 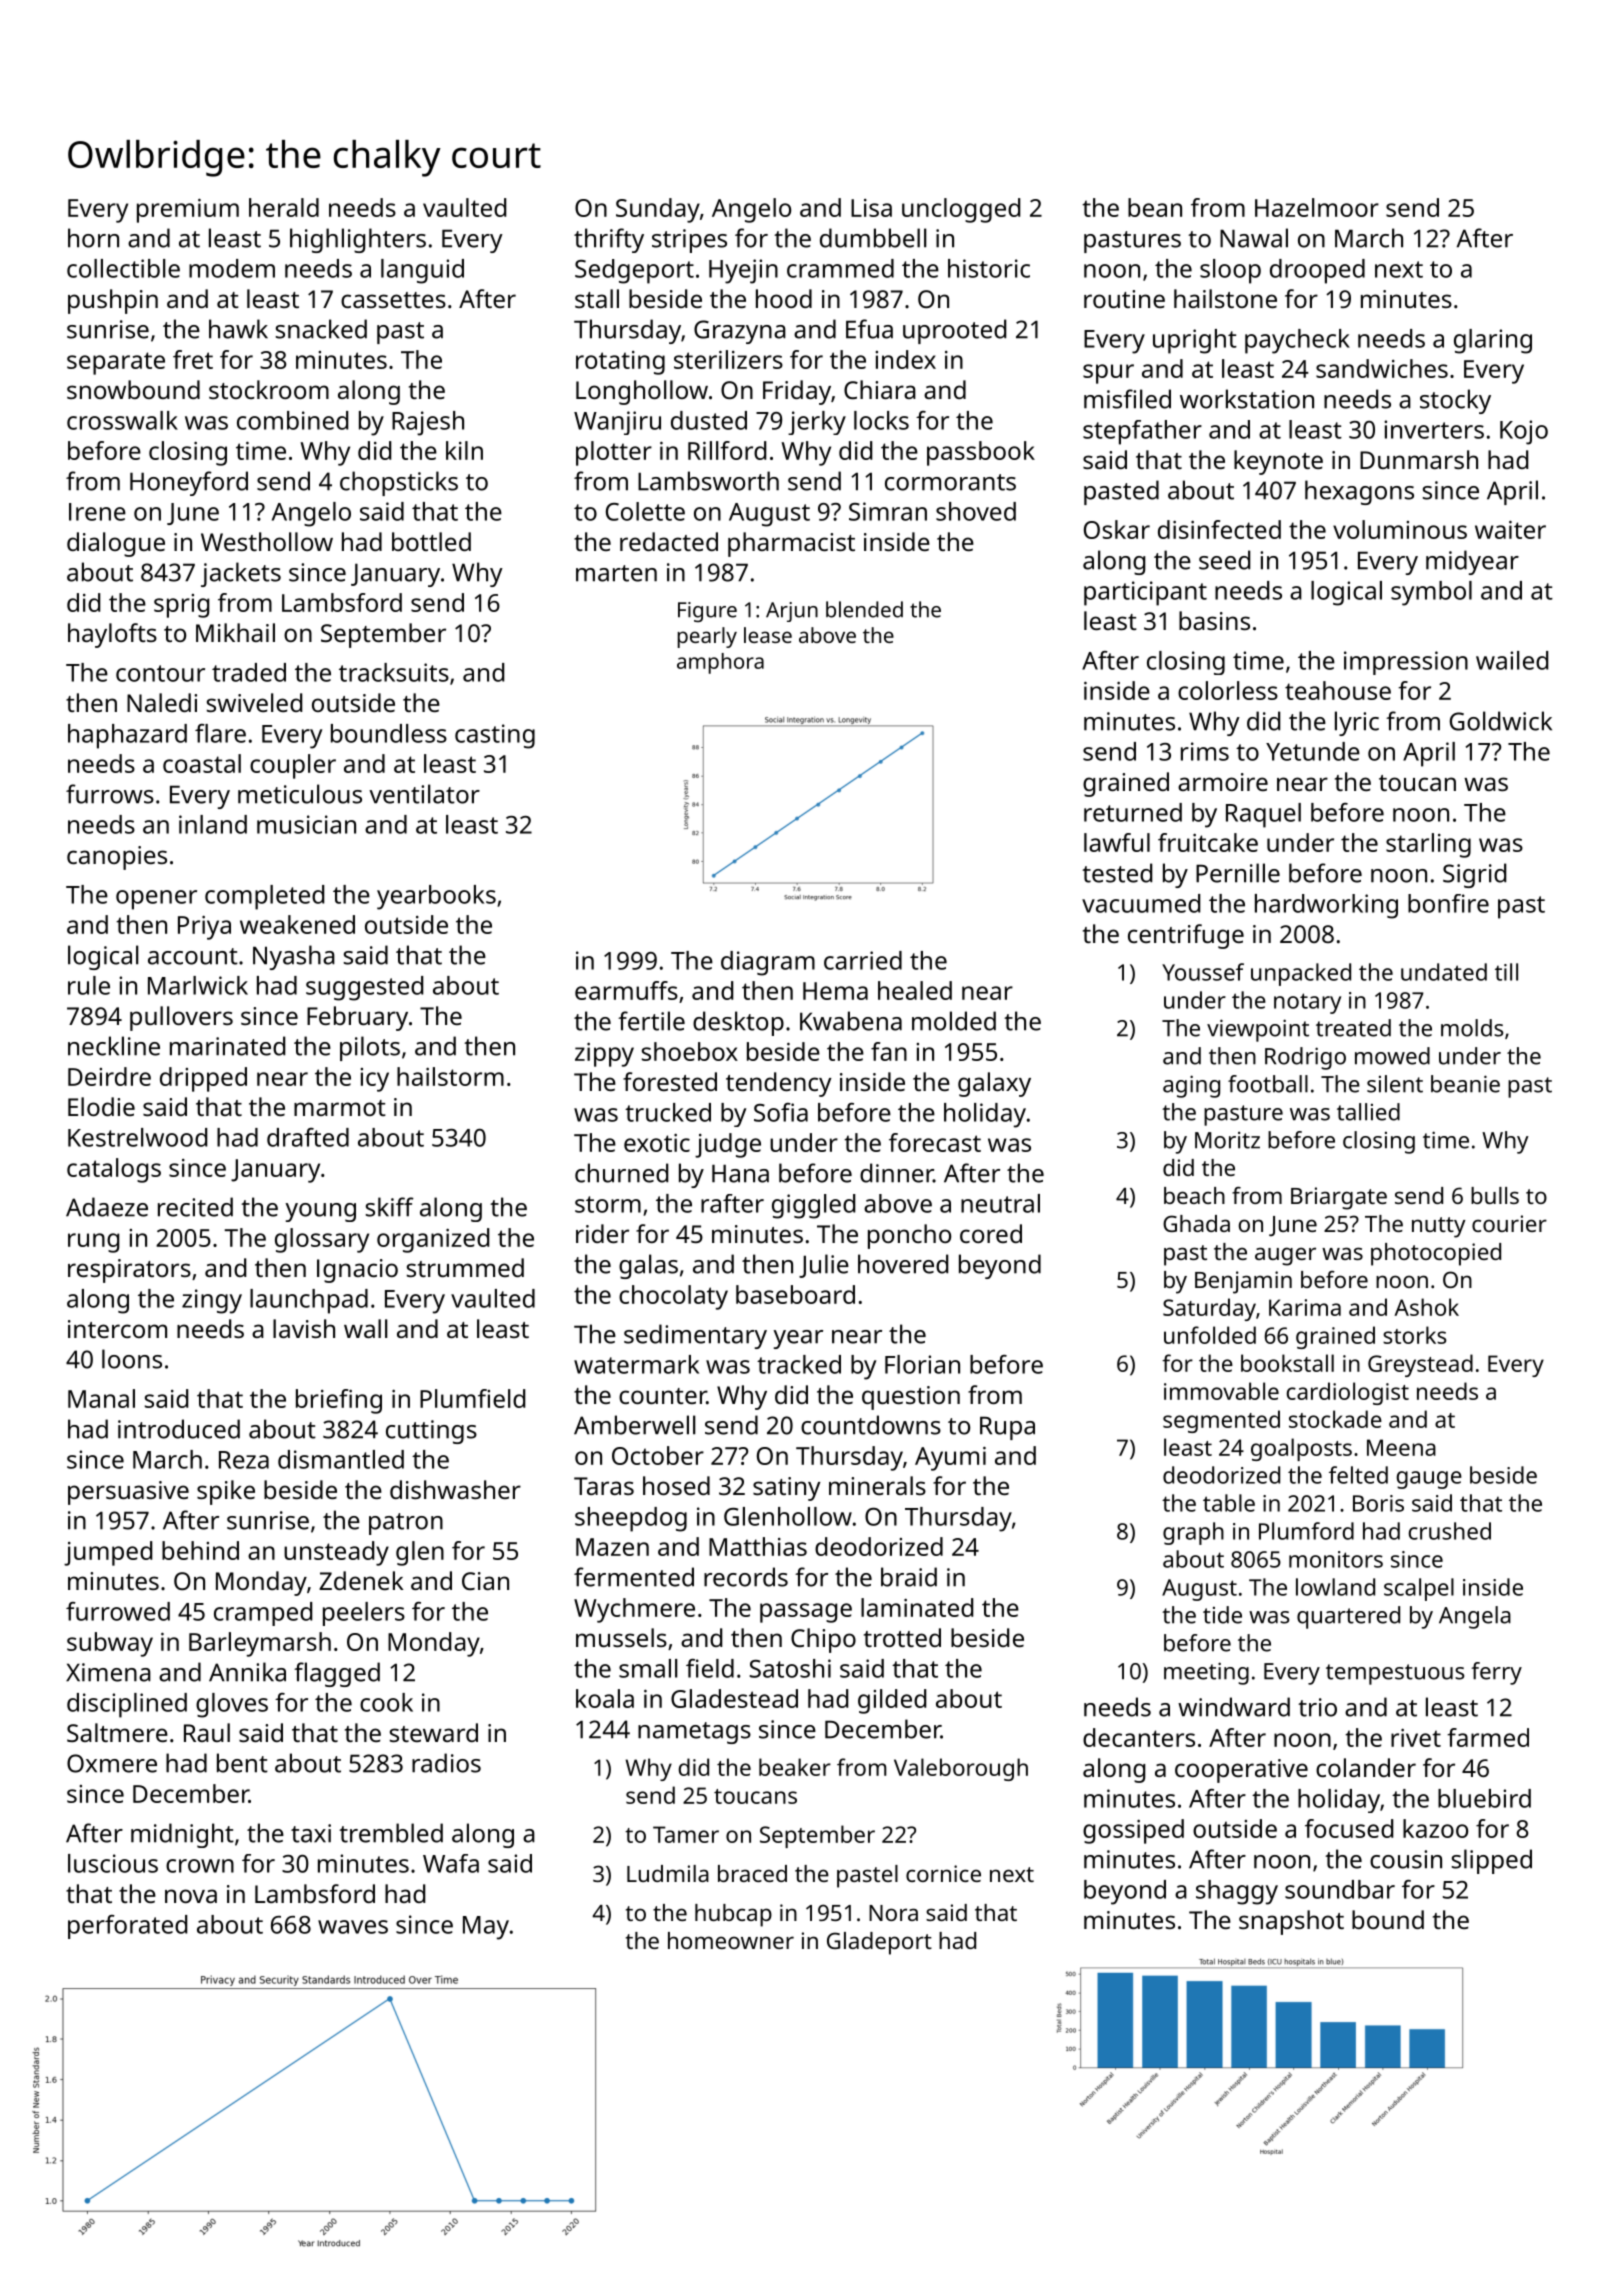 I want to click on unfolded, so click(x=1210, y=1335).
